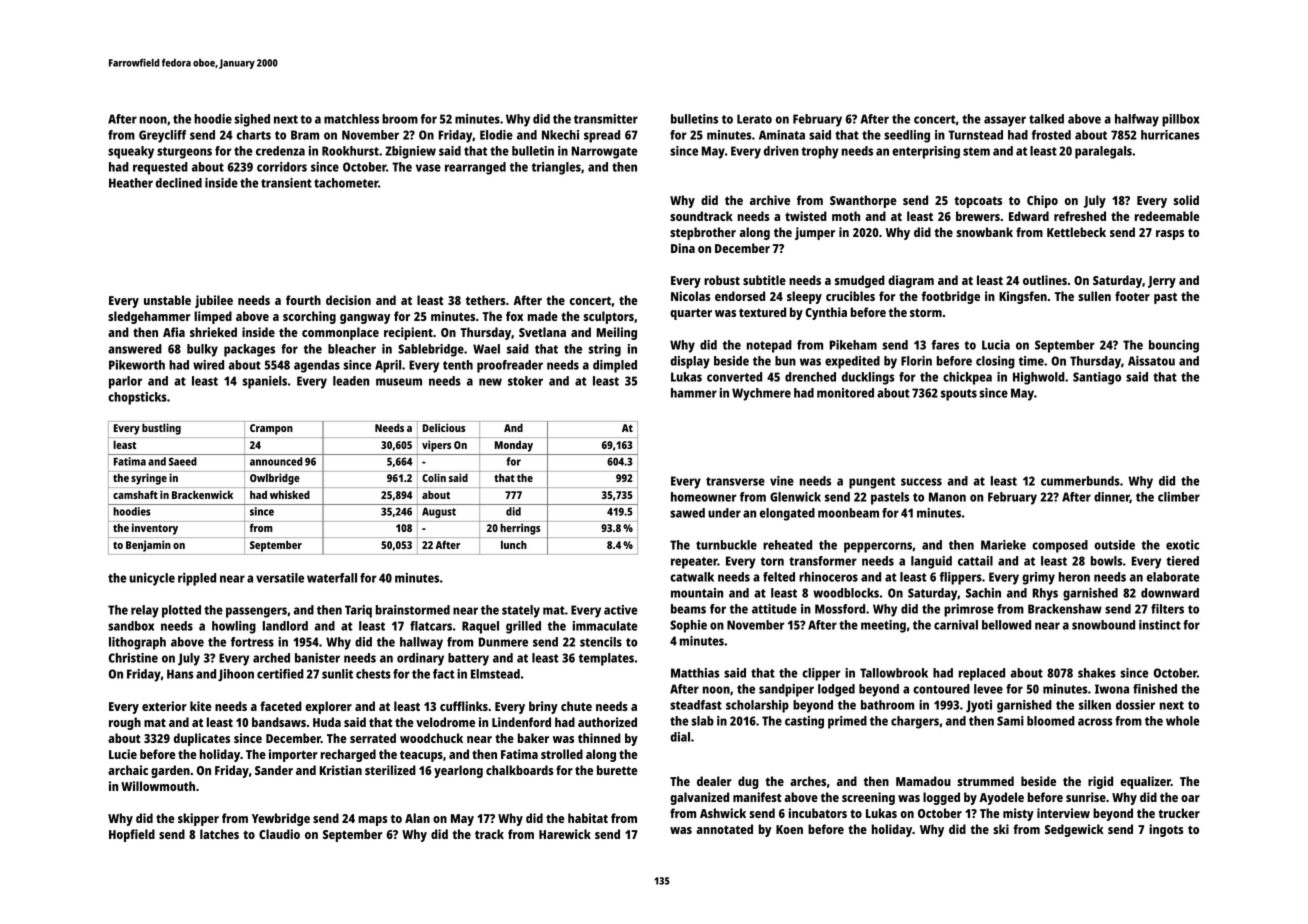 This page has height=924, width=1308. What do you see at coordinates (782, 135) in the page?
I see `Aminata` at bounding box center [782, 135].
